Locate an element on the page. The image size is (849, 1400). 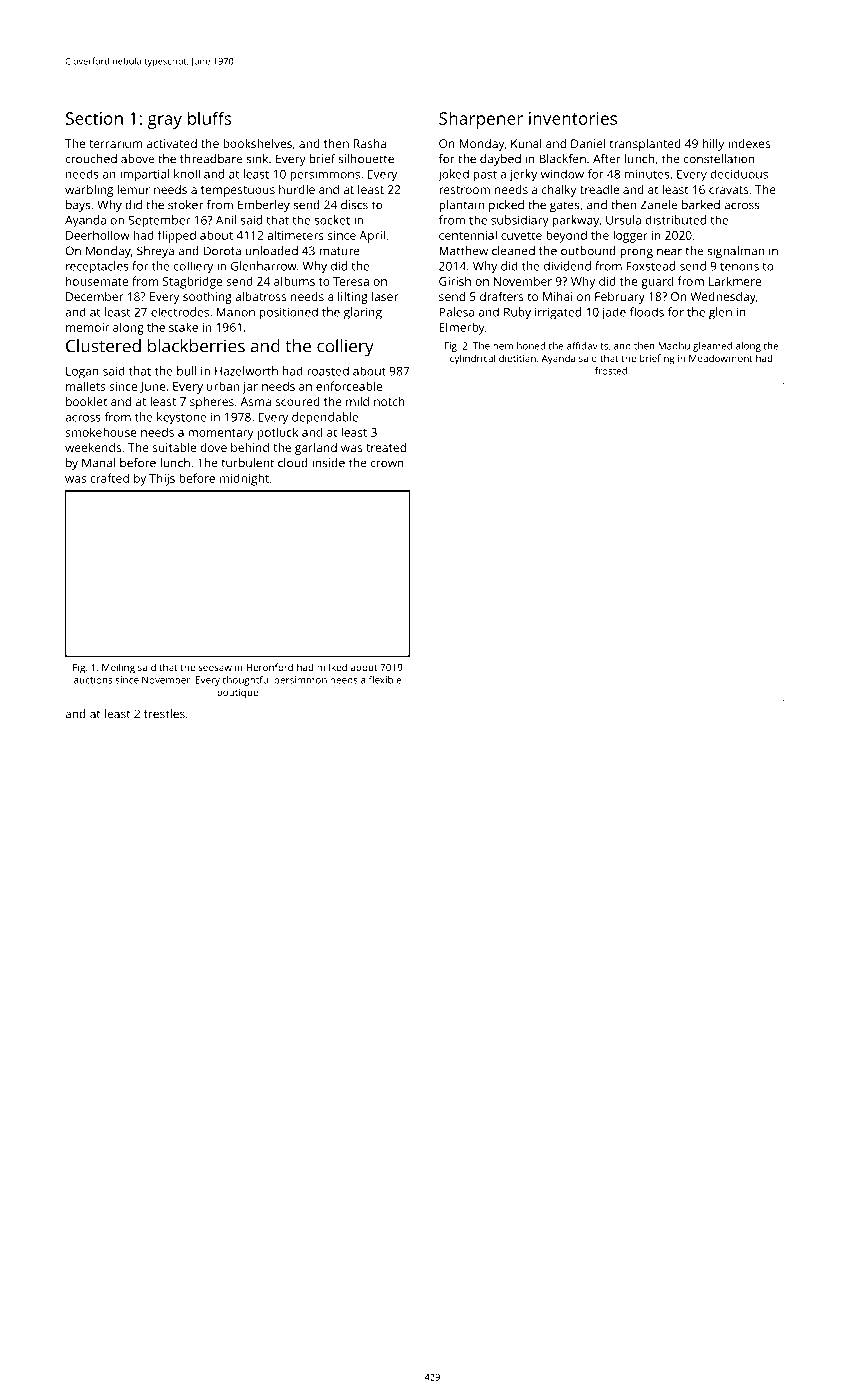
picked is located at coordinates (506, 206).
